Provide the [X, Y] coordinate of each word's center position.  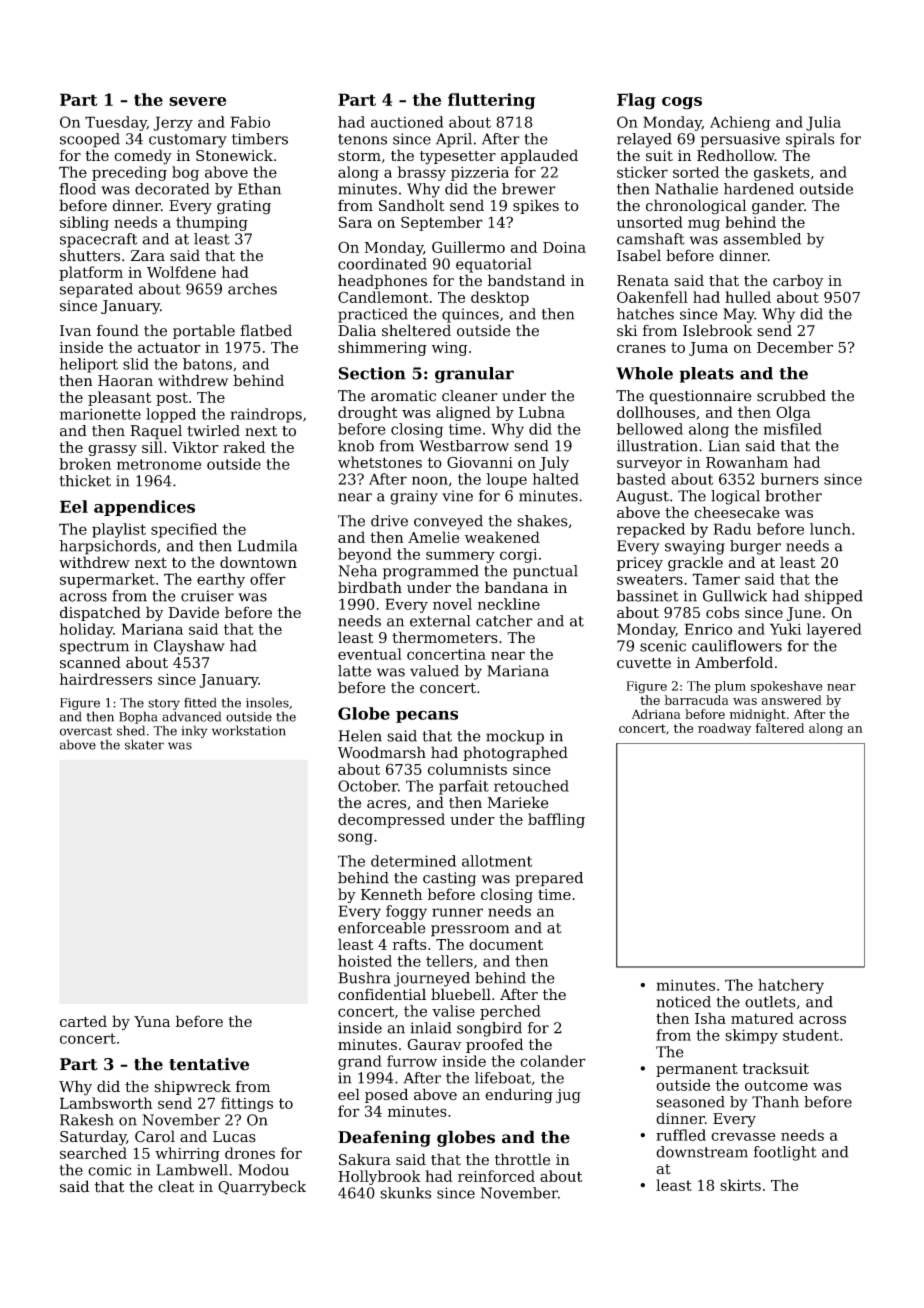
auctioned [407, 122]
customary [188, 141]
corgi [518, 556]
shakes [542, 521]
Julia [823, 123]
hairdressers [106, 679]
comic [109, 1170]
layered [834, 630]
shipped [834, 597]
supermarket [107, 580]
